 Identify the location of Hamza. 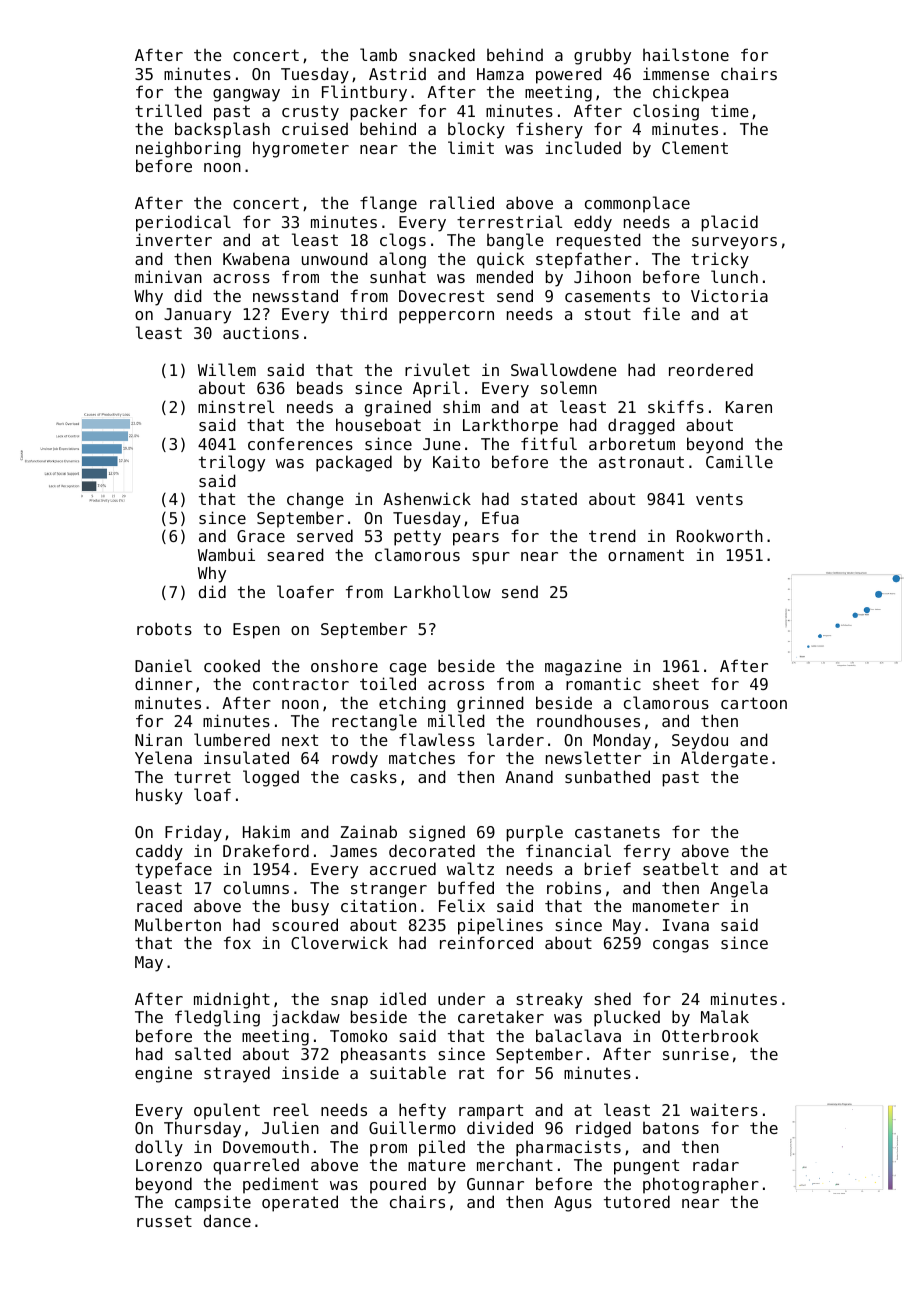
(500, 74).
